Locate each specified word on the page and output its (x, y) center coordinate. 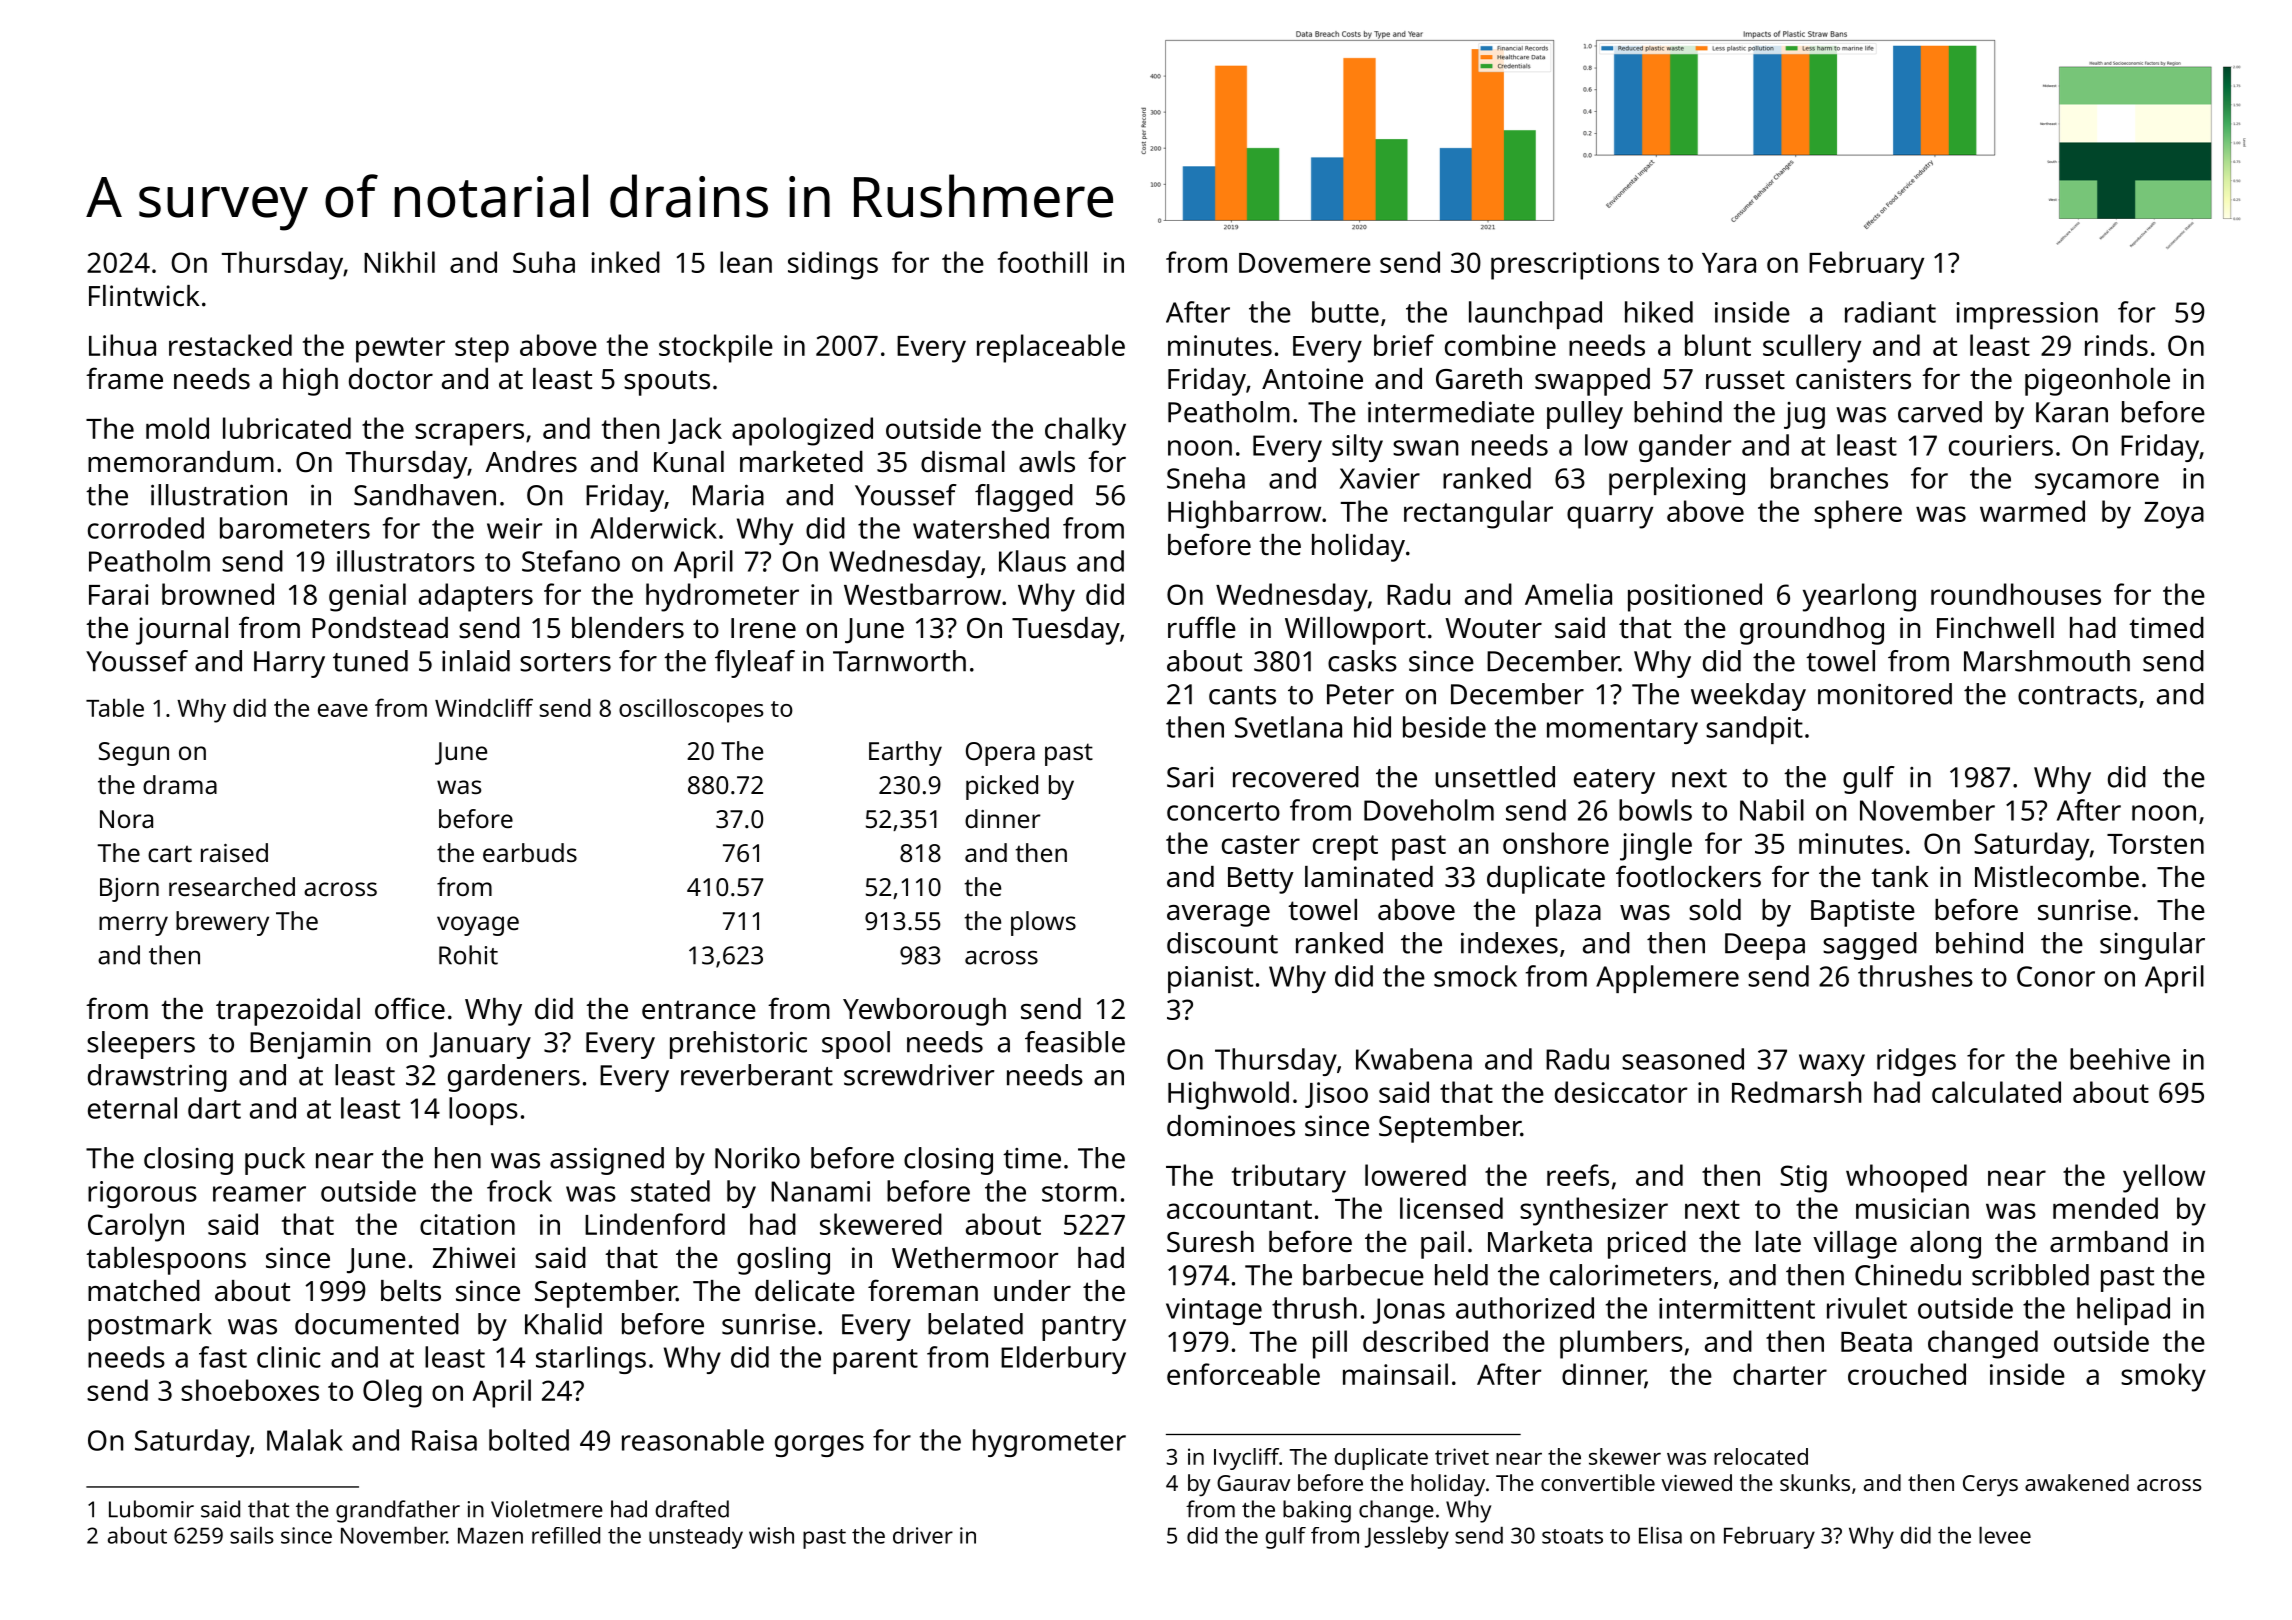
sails (252, 1535)
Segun (134, 754)
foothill (1042, 262)
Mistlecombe (2057, 877)
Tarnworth (899, 661)
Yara (1729, 263)
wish (771, 1535)
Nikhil (399, 262)
